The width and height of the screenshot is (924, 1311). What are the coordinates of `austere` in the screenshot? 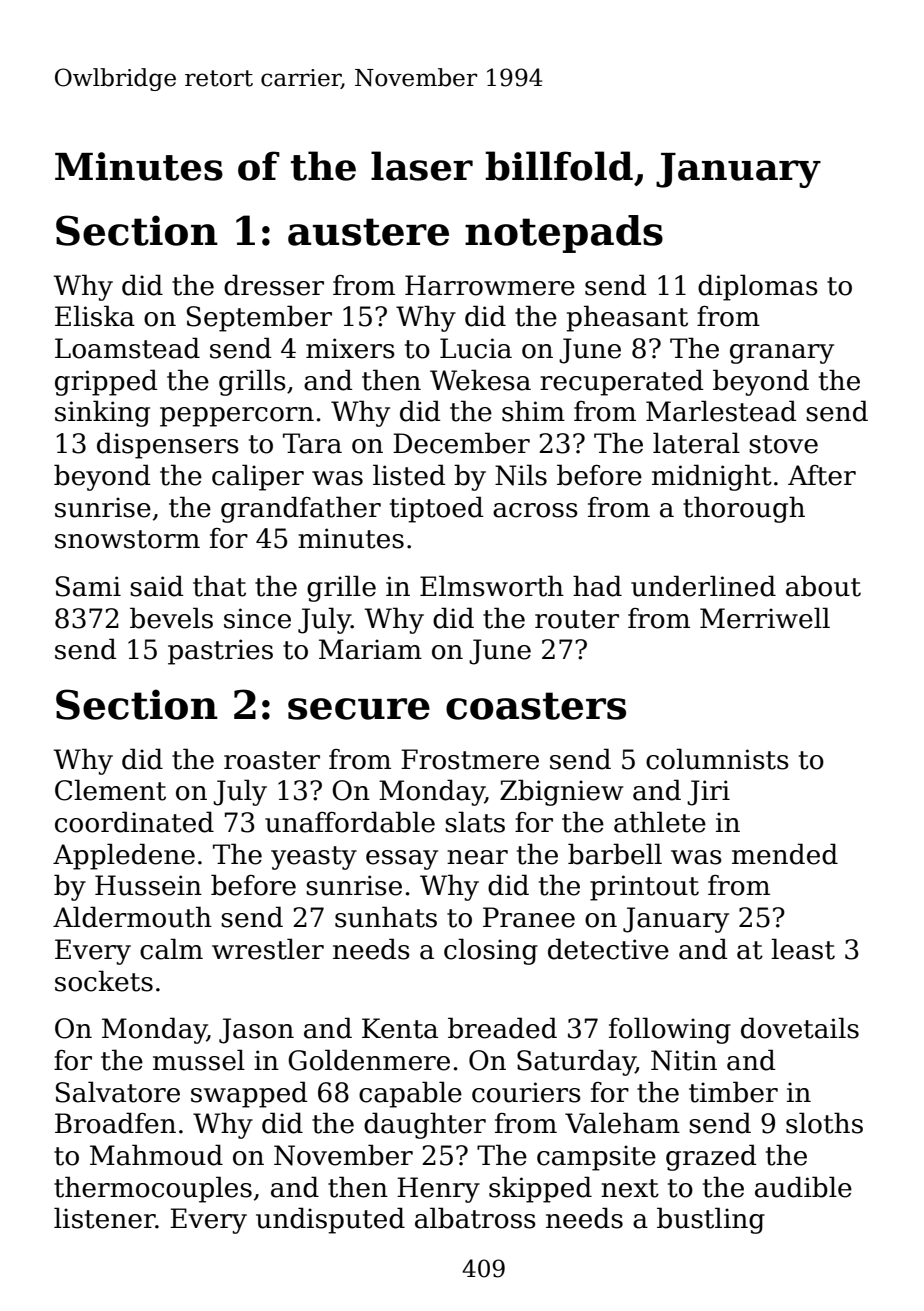 It's located at (368, 232).
